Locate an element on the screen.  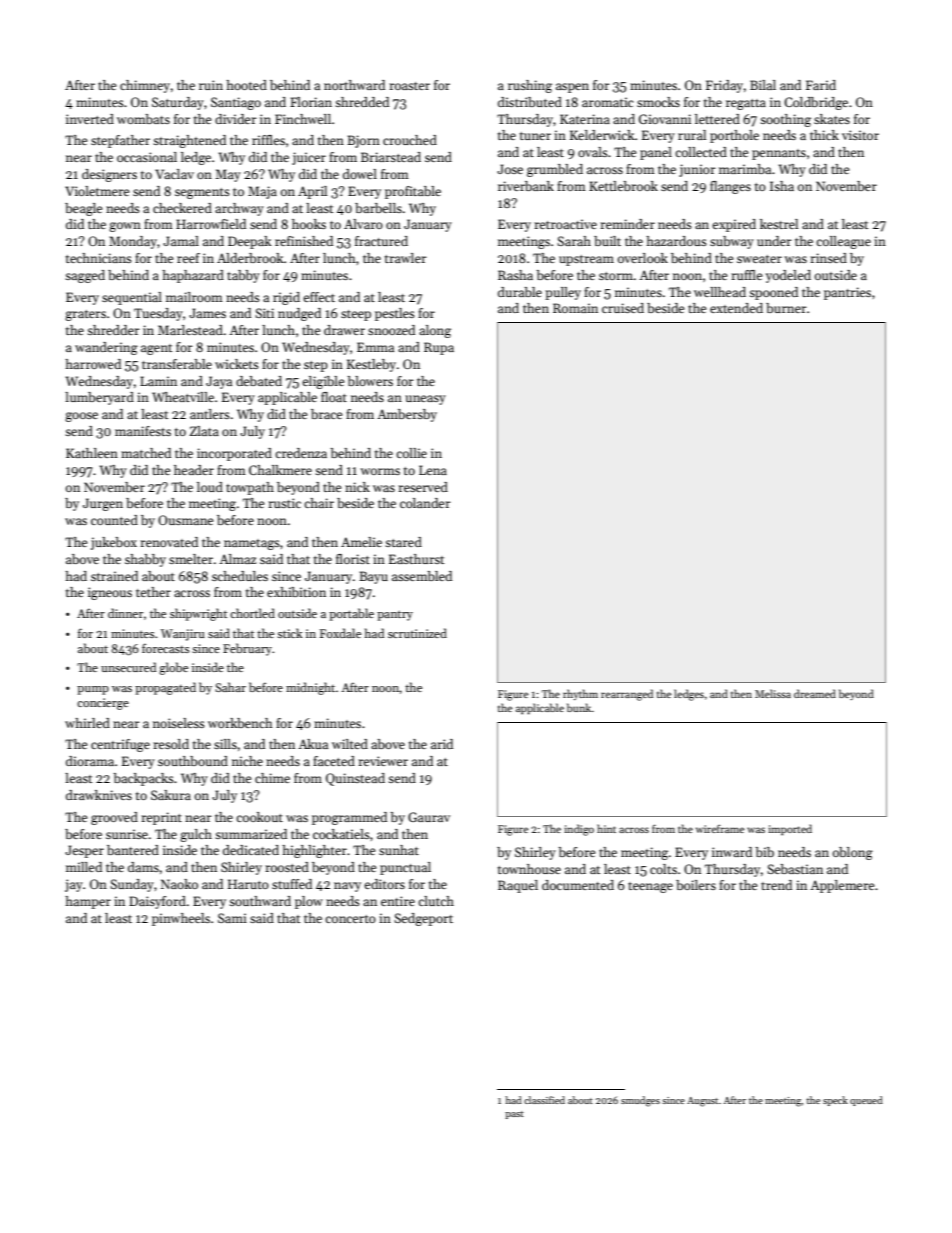
colts is located at coordinates (663, 869).
